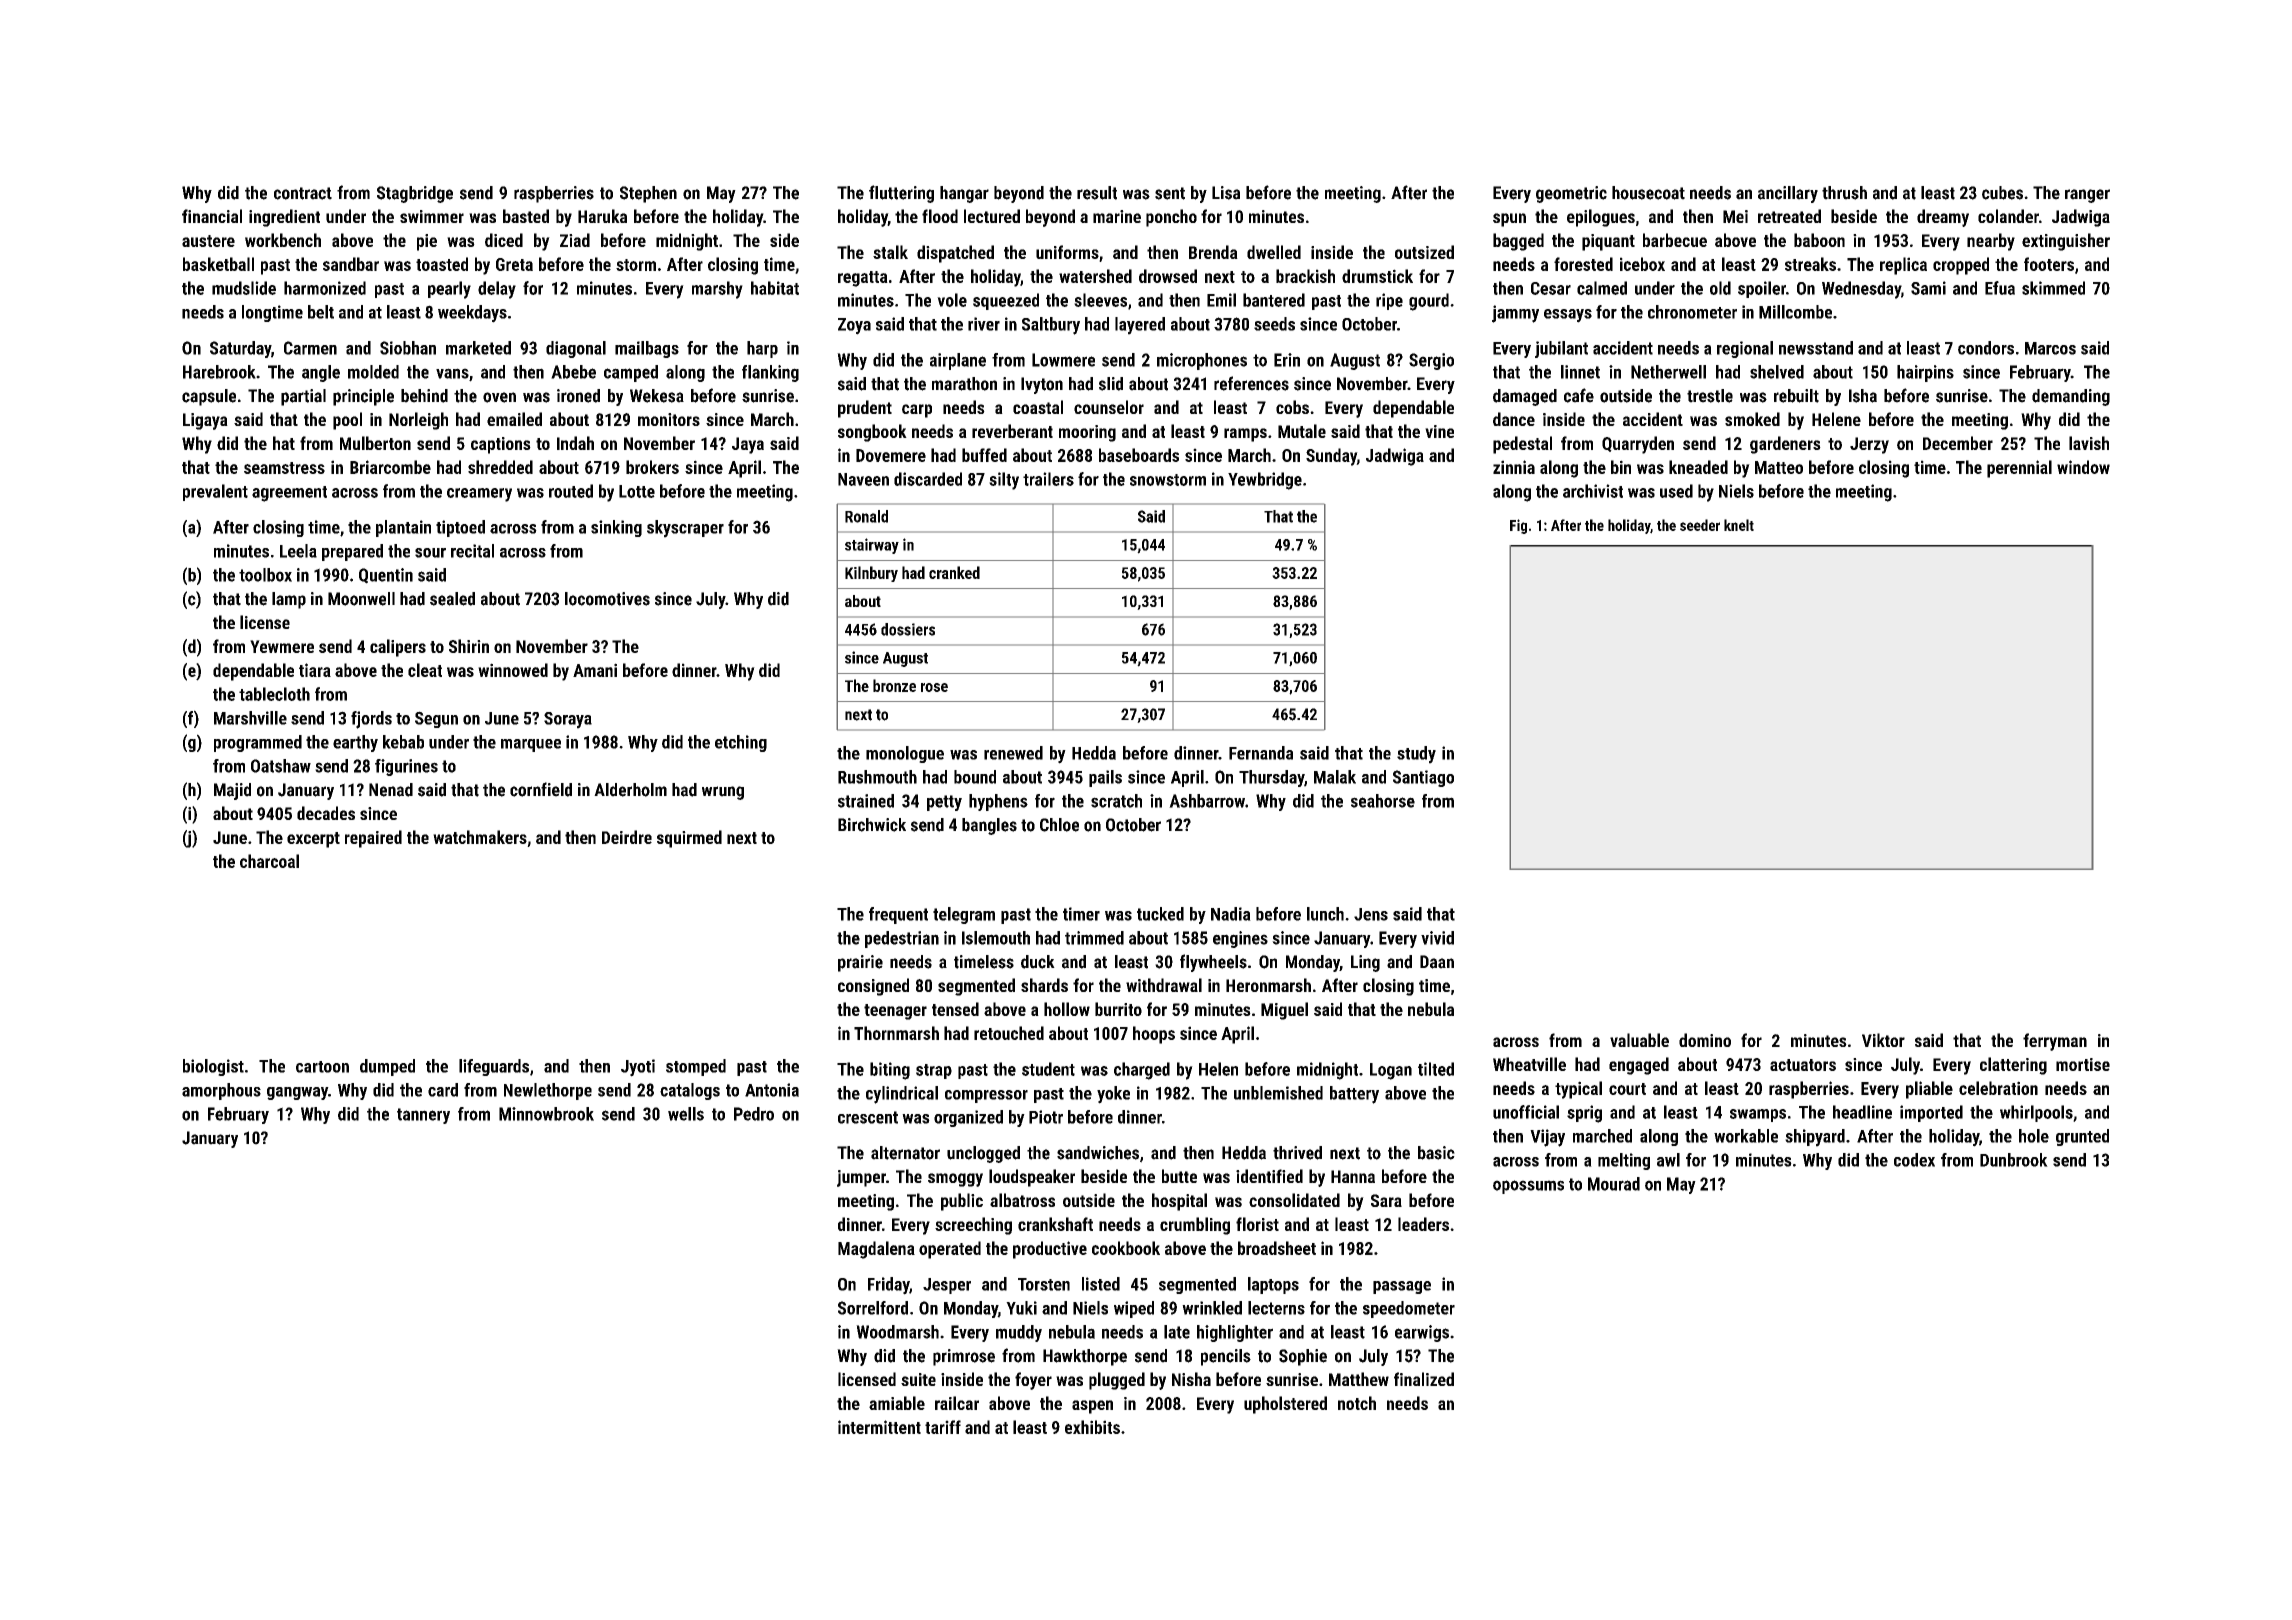  What do you see at coordinates (303, 193) in the document?
I see `contract` at bounding box center [303, 193].
